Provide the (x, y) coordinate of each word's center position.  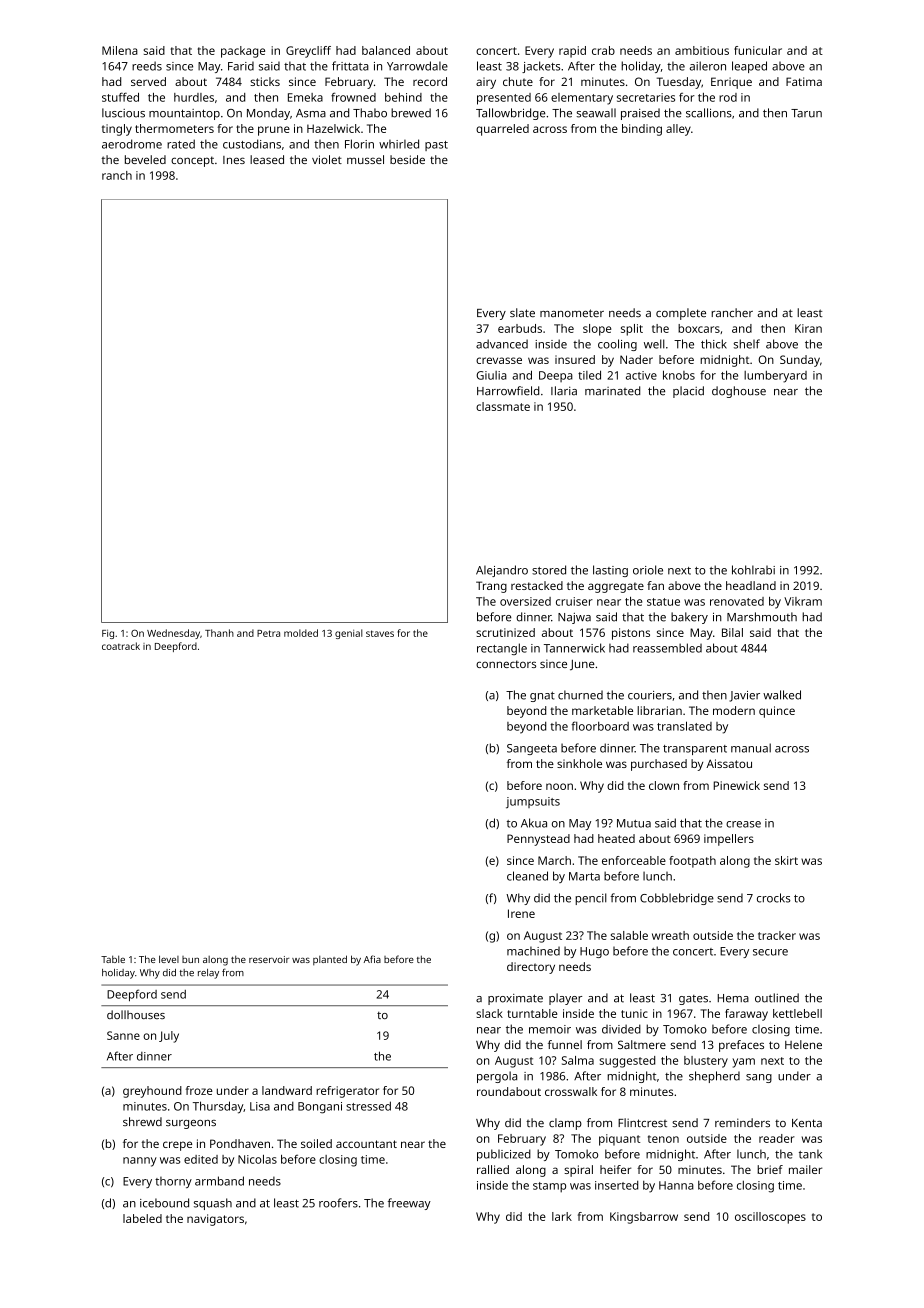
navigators (215, 1220)
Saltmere (642, 1044)
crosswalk (571, 1091)
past (436, 146)
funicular (758, 50)
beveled (145, 159)
